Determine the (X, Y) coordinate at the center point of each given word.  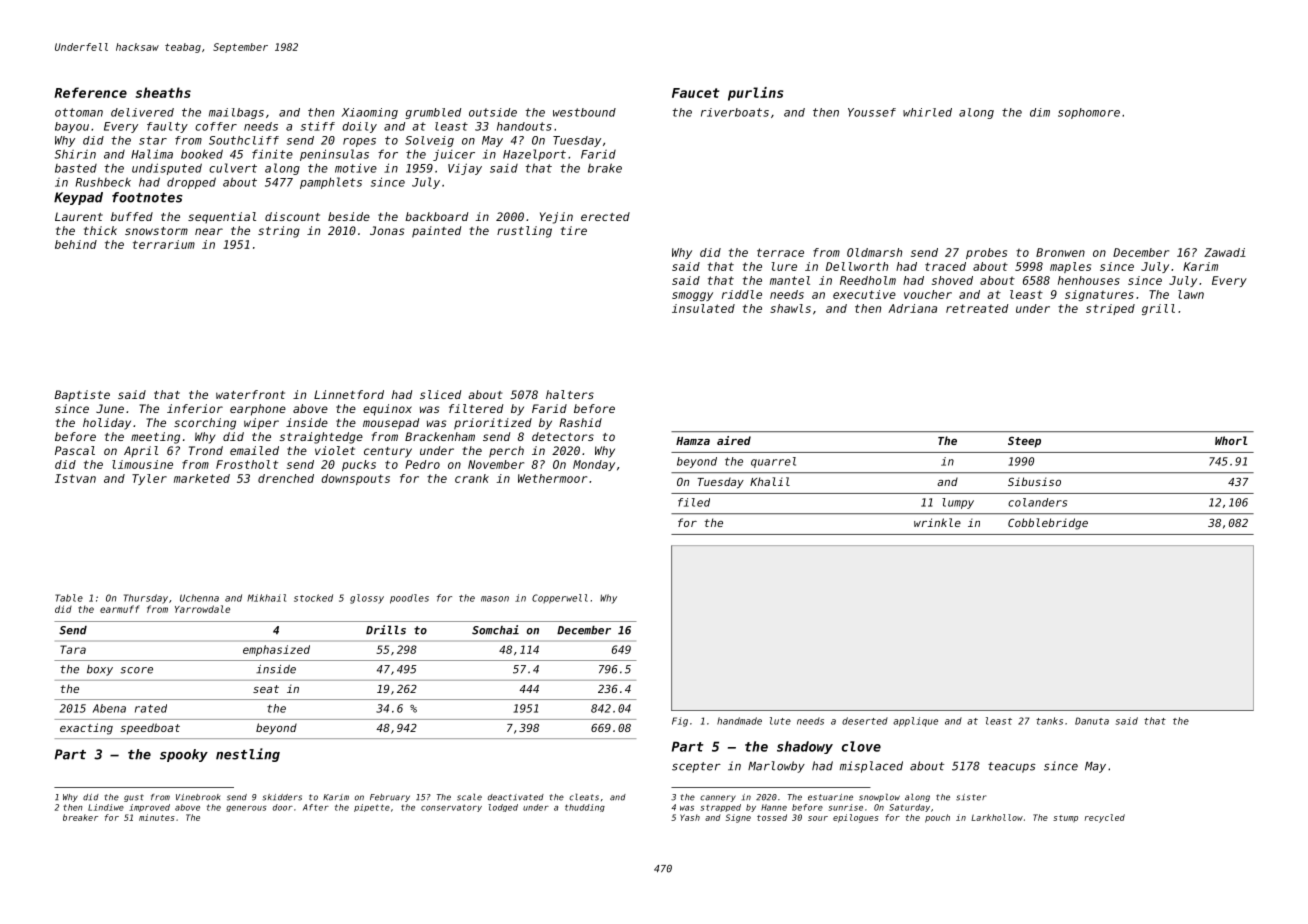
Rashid (580, 422)
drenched (286, 478)
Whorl (1231, 440)
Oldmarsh (874, 252)
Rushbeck (103, 182)
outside (493, 112)
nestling (248, 755)
